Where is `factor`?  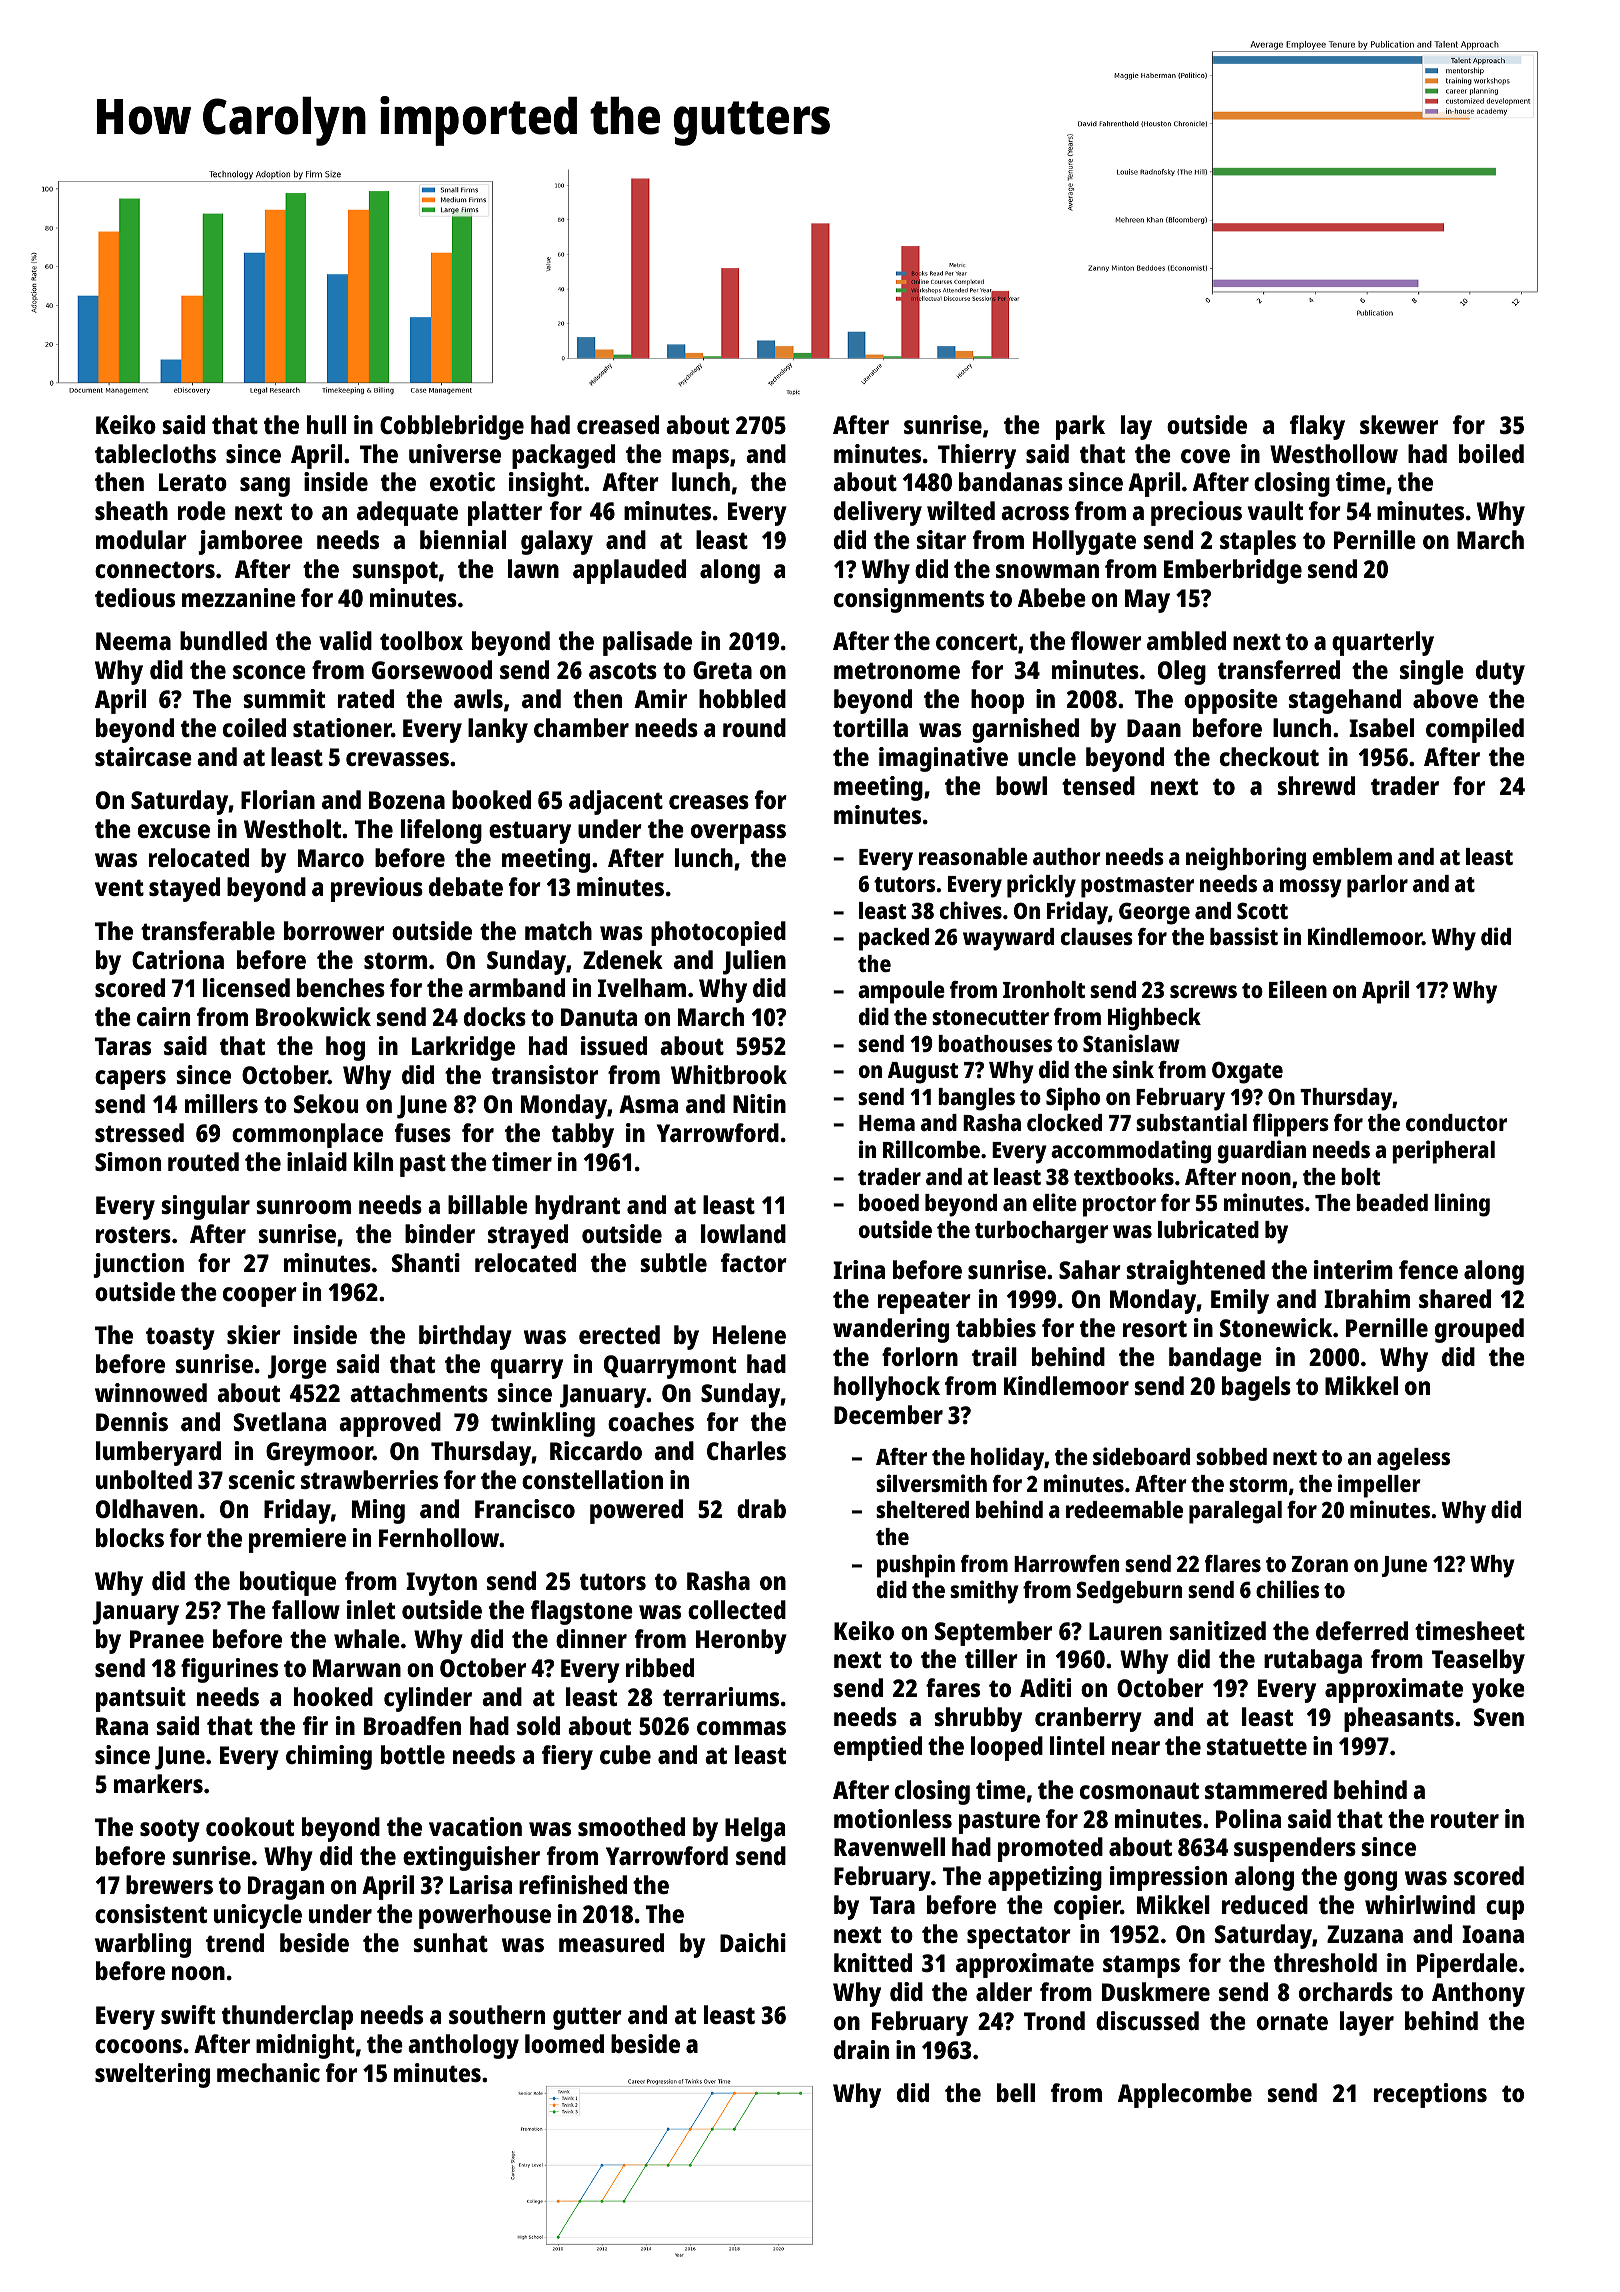 factor is located at coordinates (754, 1262).
